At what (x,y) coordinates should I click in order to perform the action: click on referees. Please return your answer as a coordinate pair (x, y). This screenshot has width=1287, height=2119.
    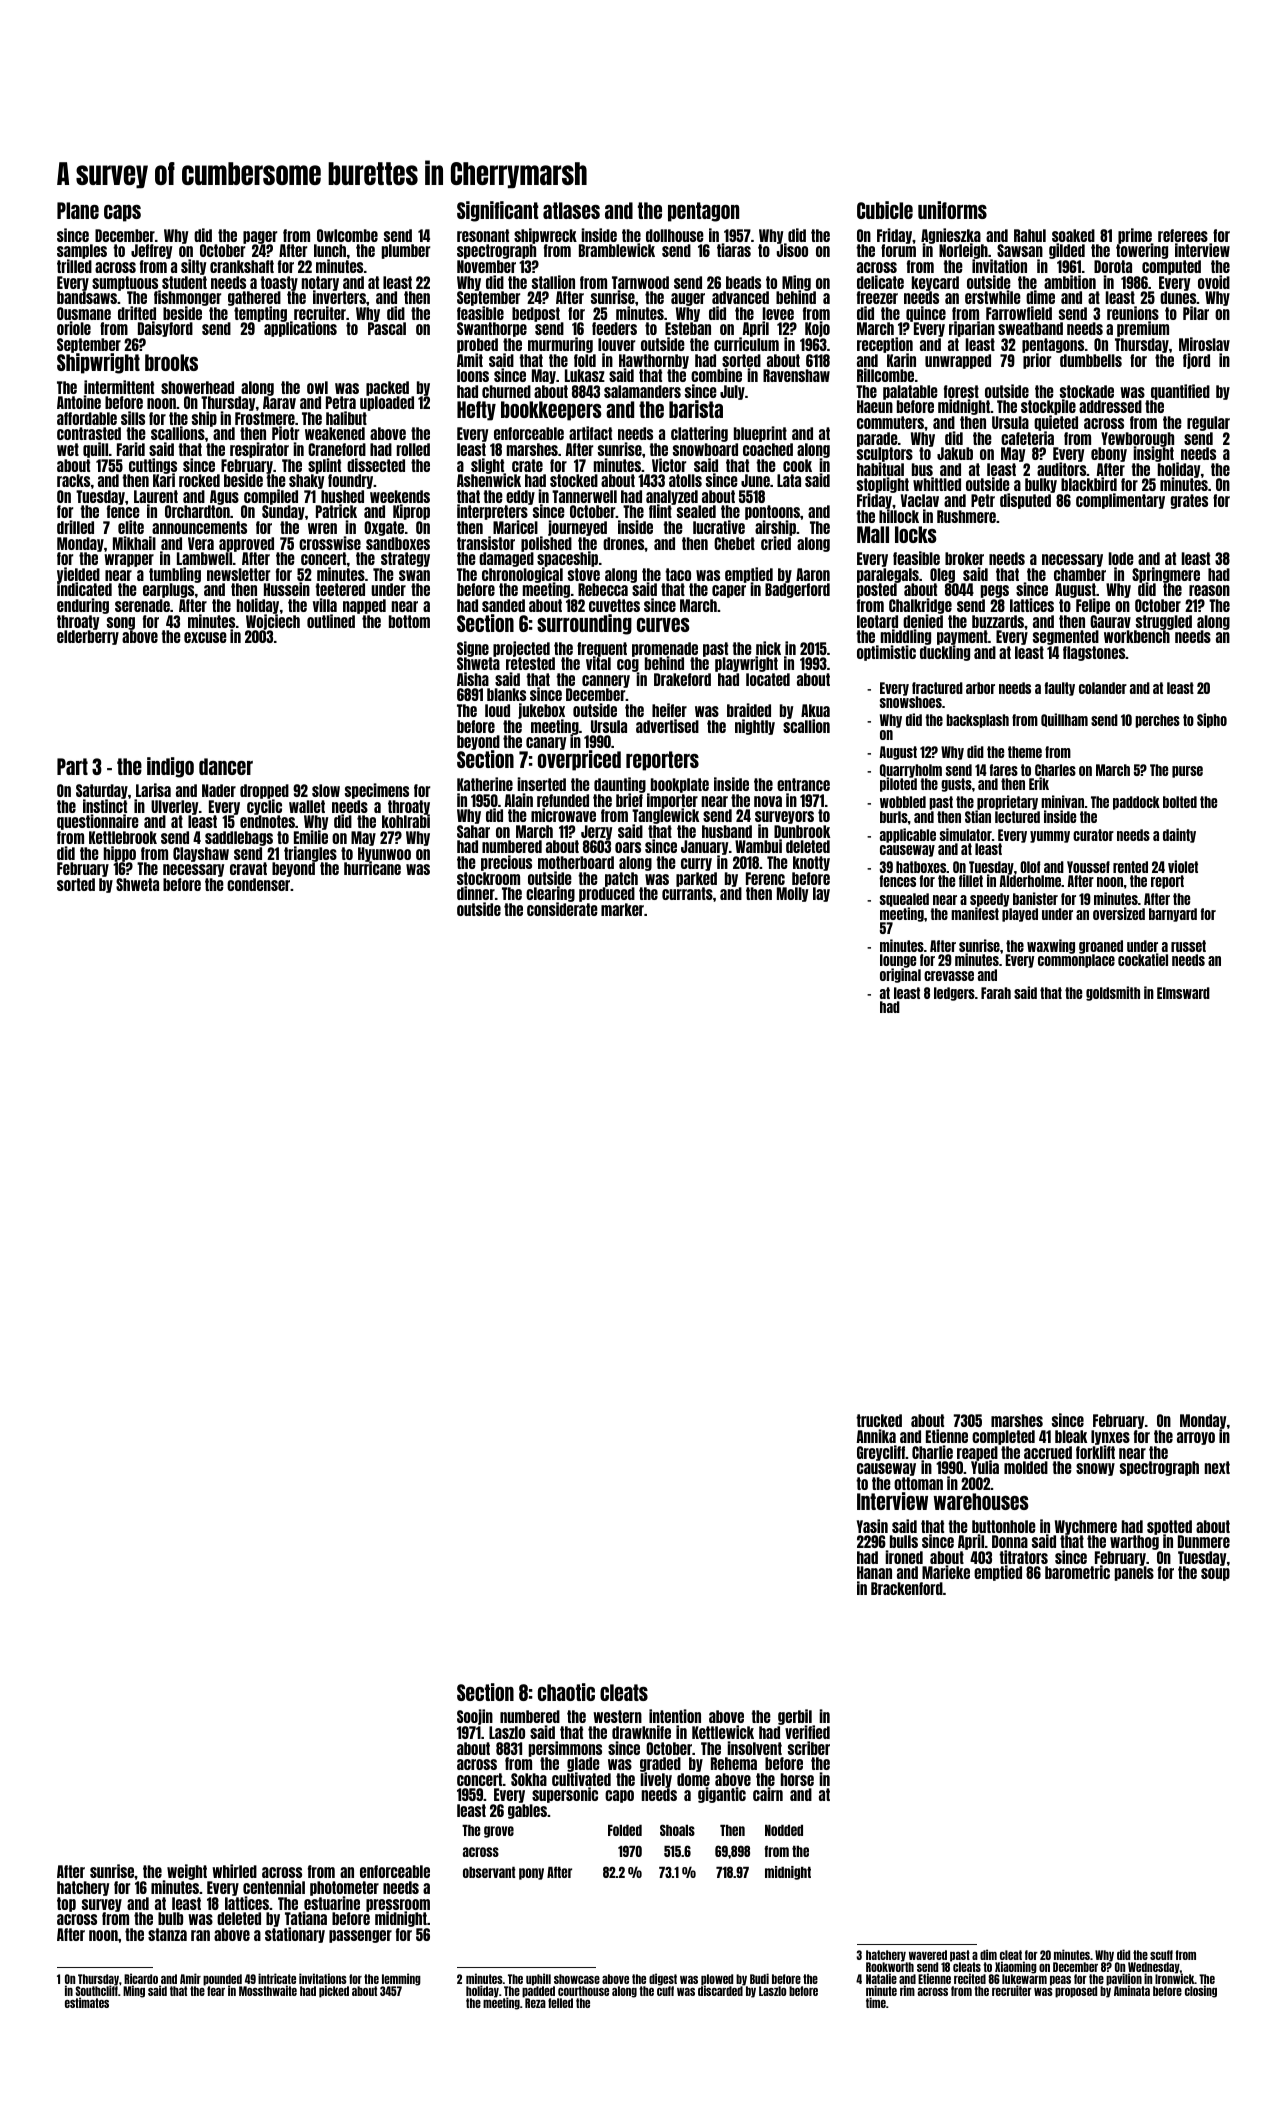
    Looking at the image, I should click on (1183, 235).
